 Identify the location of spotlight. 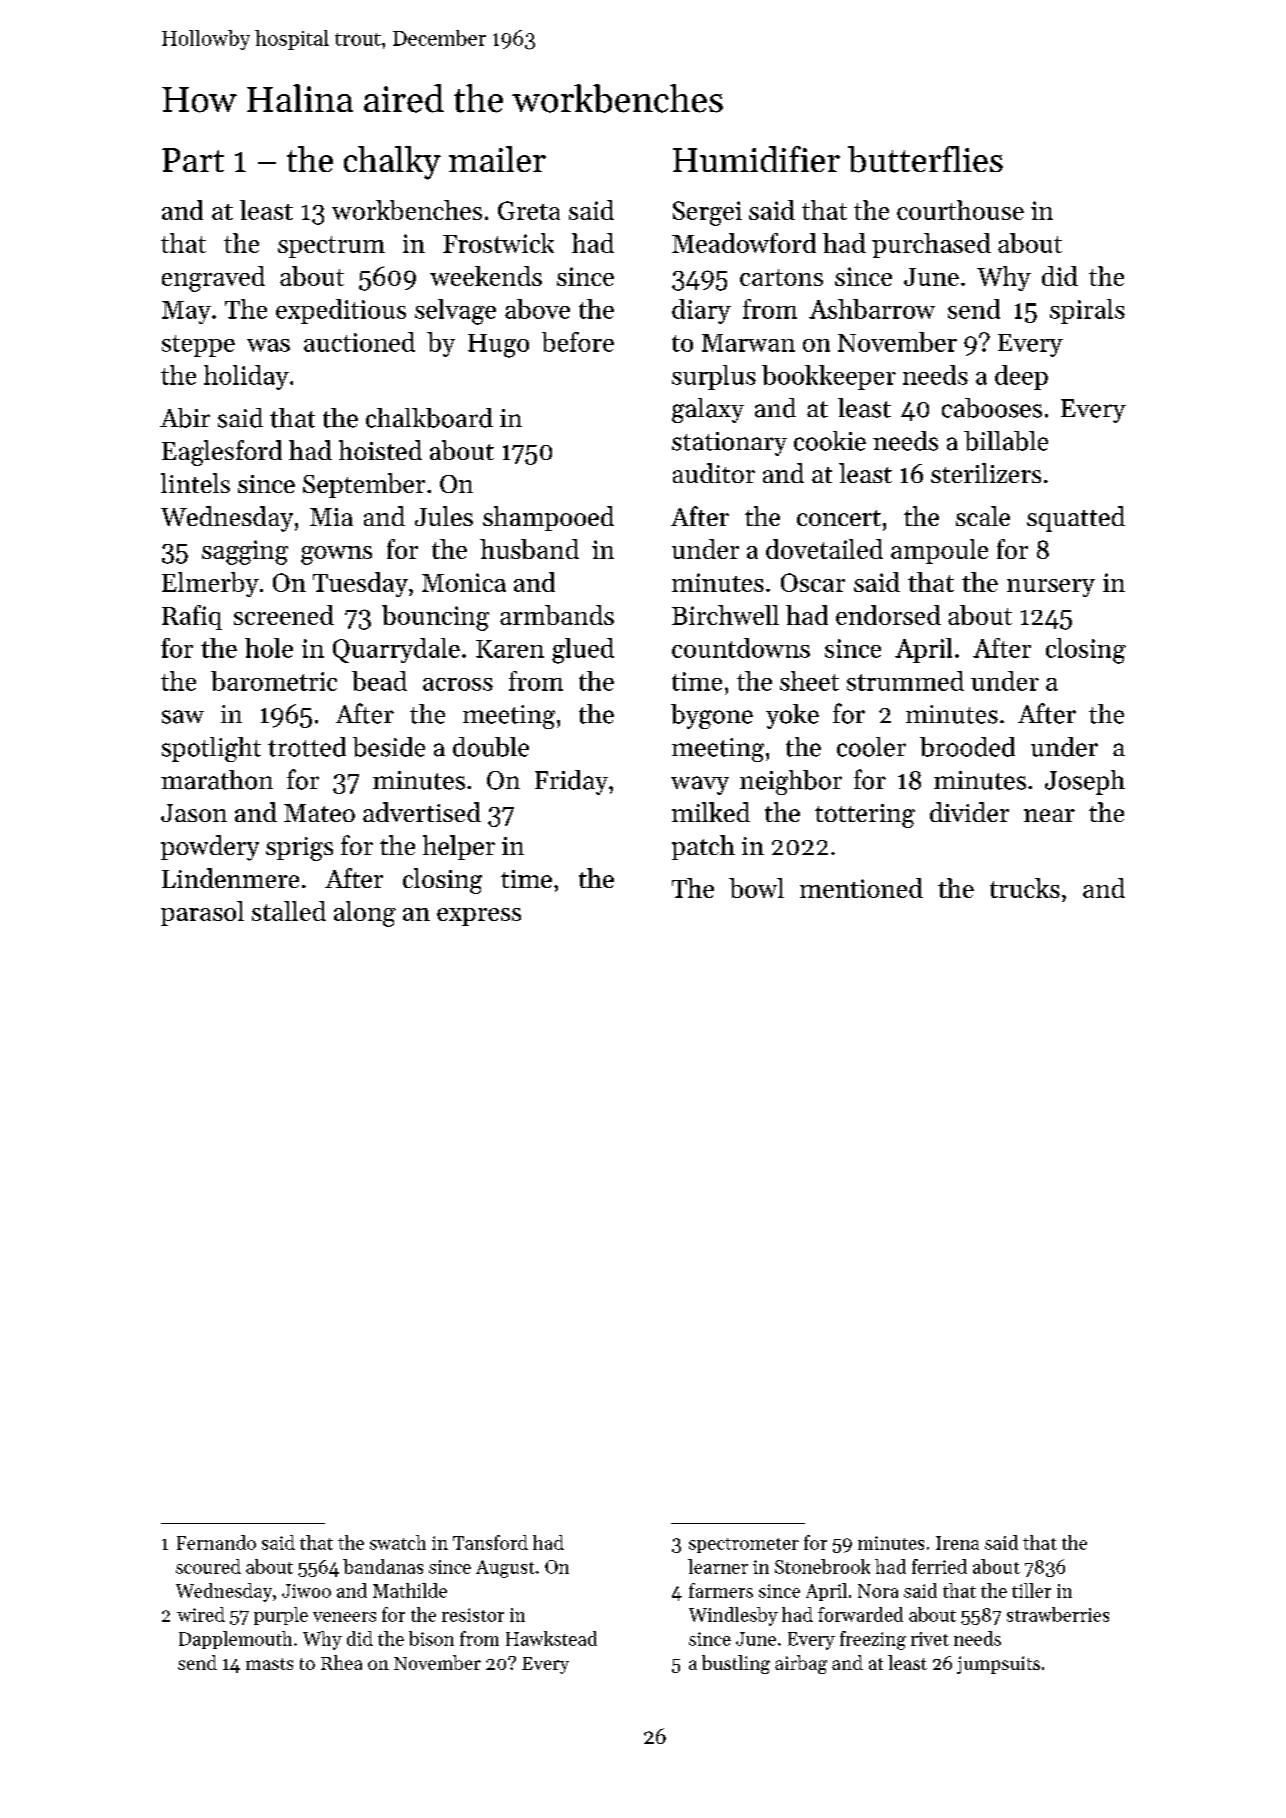
(211, 749).
